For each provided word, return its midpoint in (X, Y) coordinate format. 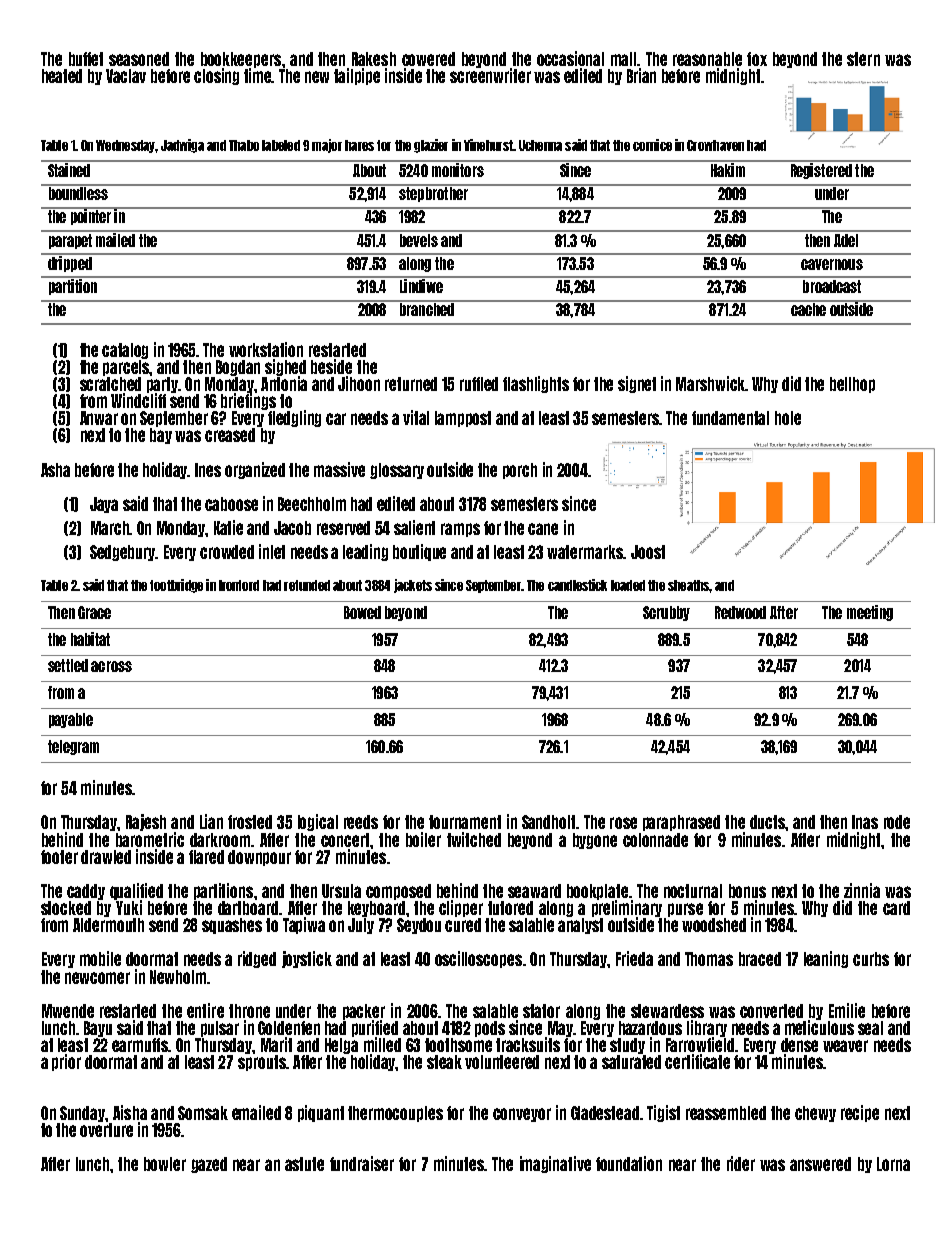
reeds (361, 822)
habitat (90, 639)
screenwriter (490, 75)
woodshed (714, 925)
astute (304, 1164)
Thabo (244, 145)
